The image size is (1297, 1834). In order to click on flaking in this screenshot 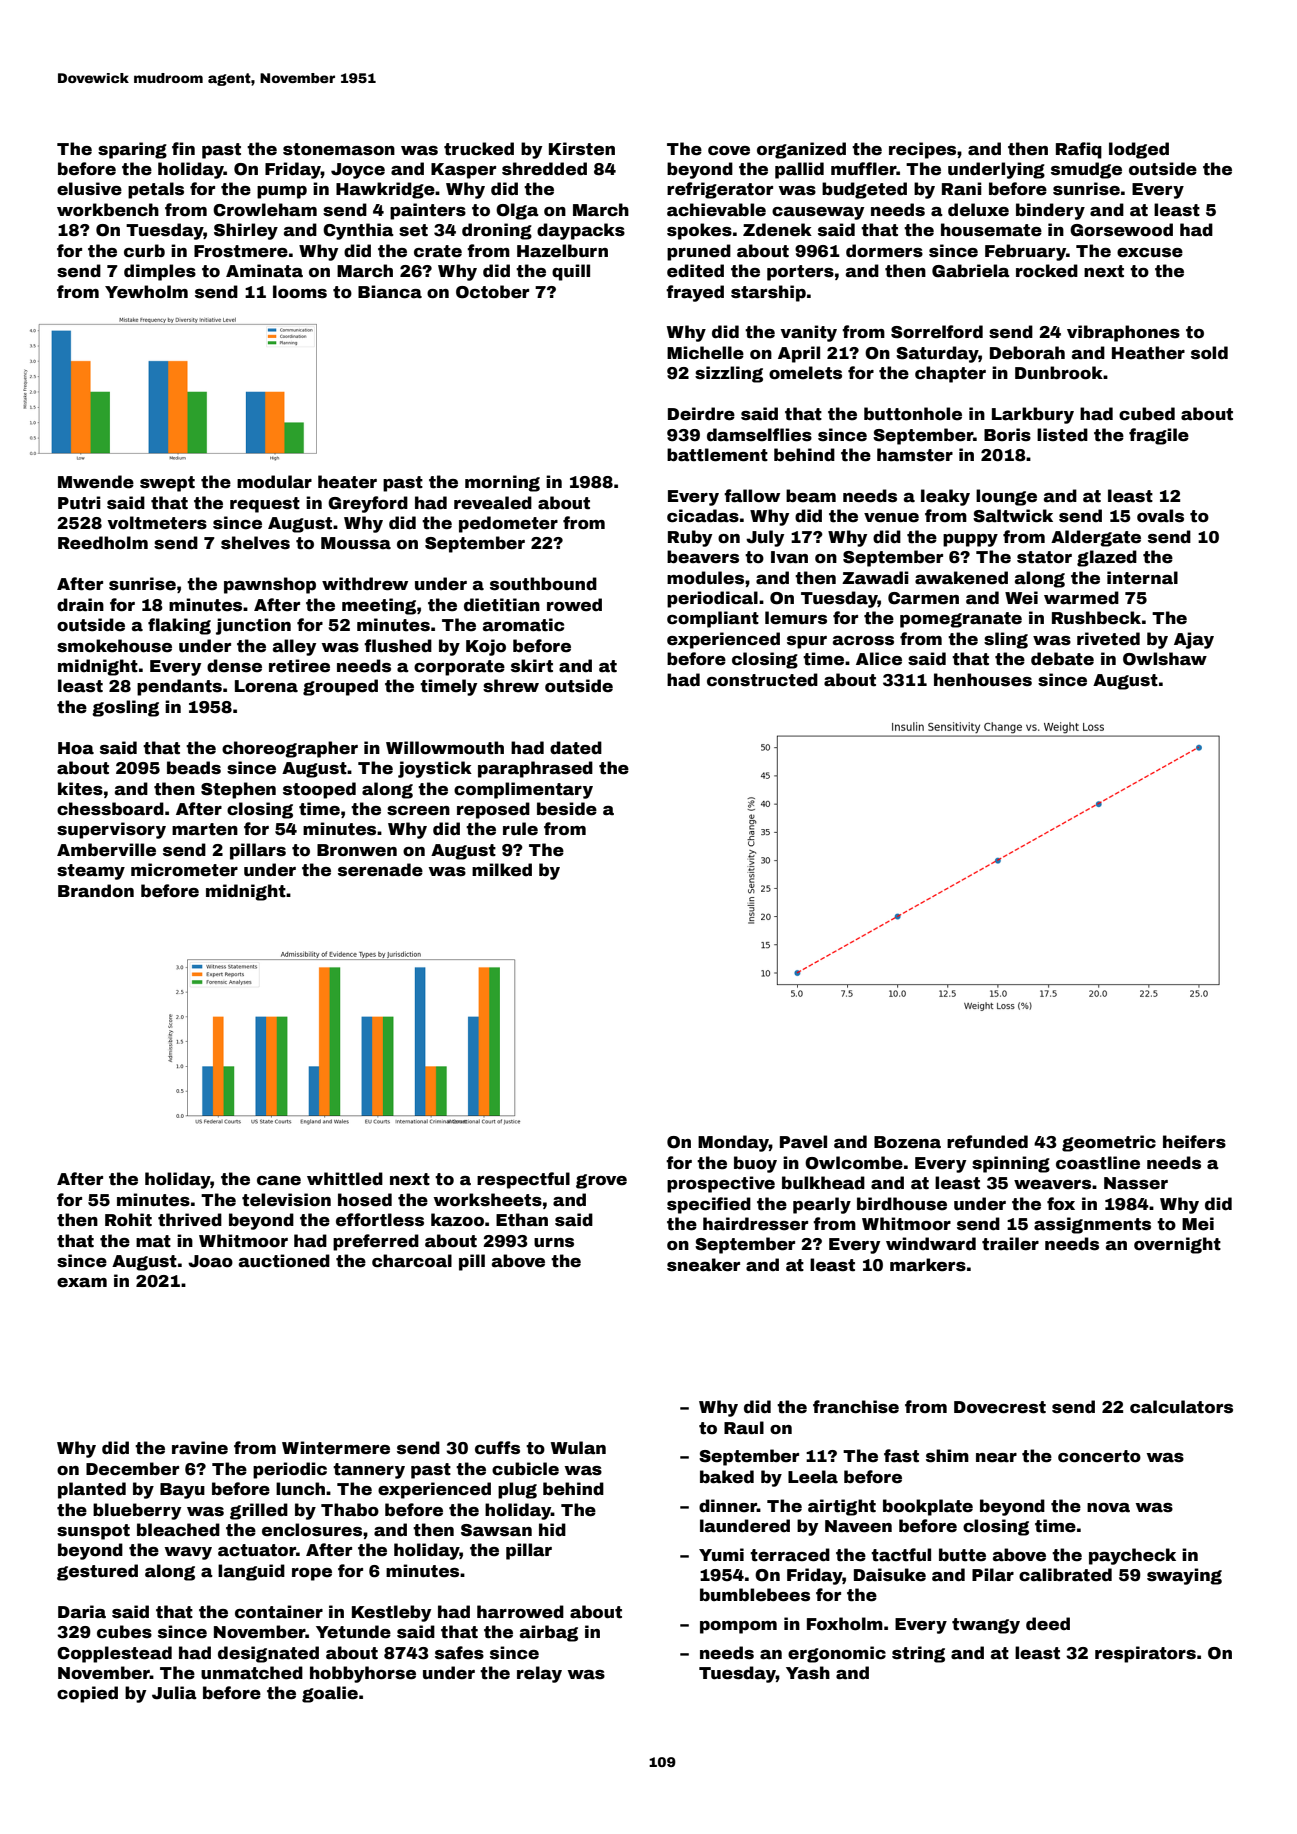, I will do `click(179, 626)`.
